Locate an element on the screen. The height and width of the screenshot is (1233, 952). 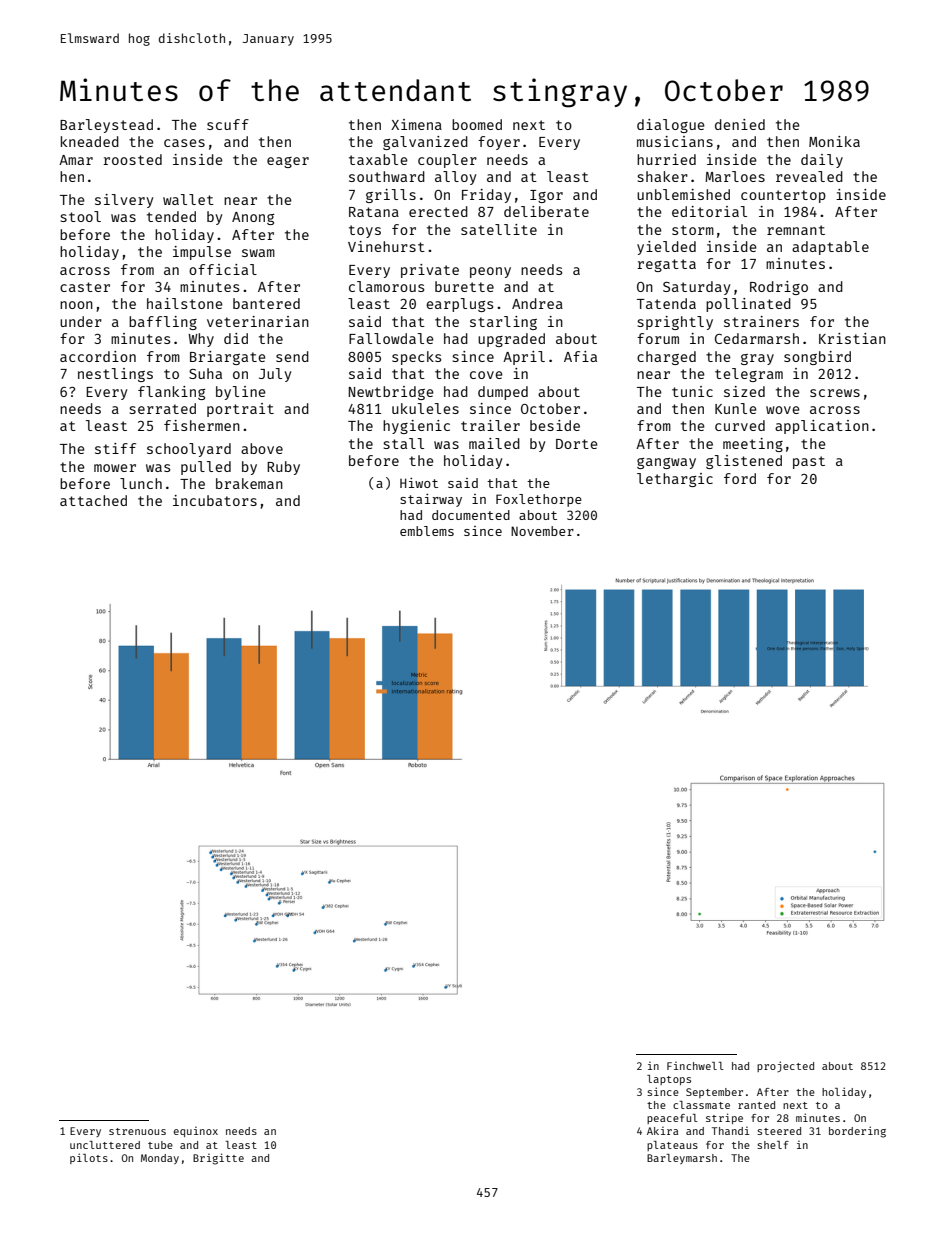
Brigitte is located at coordinates (218, 1159).
